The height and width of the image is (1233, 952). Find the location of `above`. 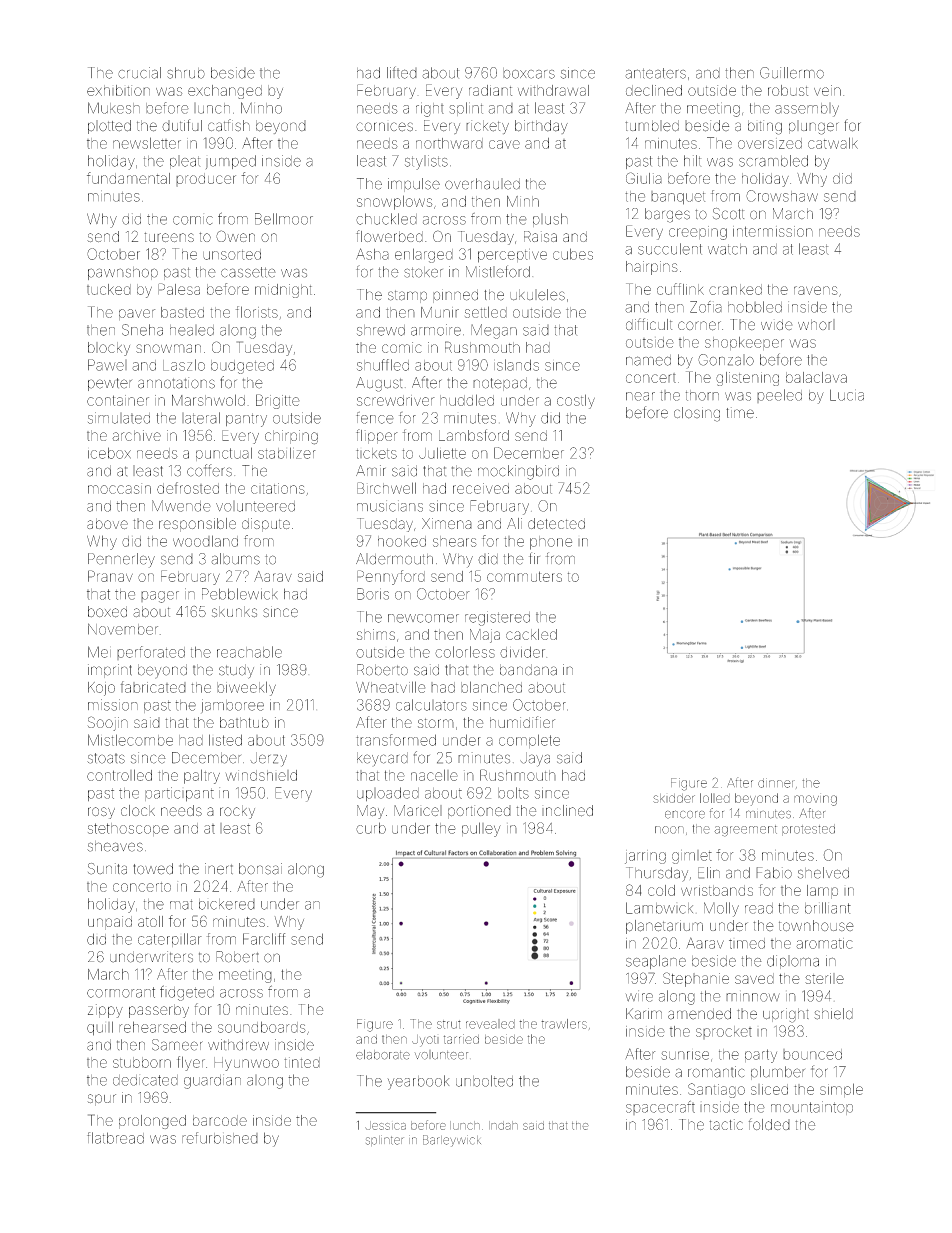

above is located at coordinates (107, 523).
